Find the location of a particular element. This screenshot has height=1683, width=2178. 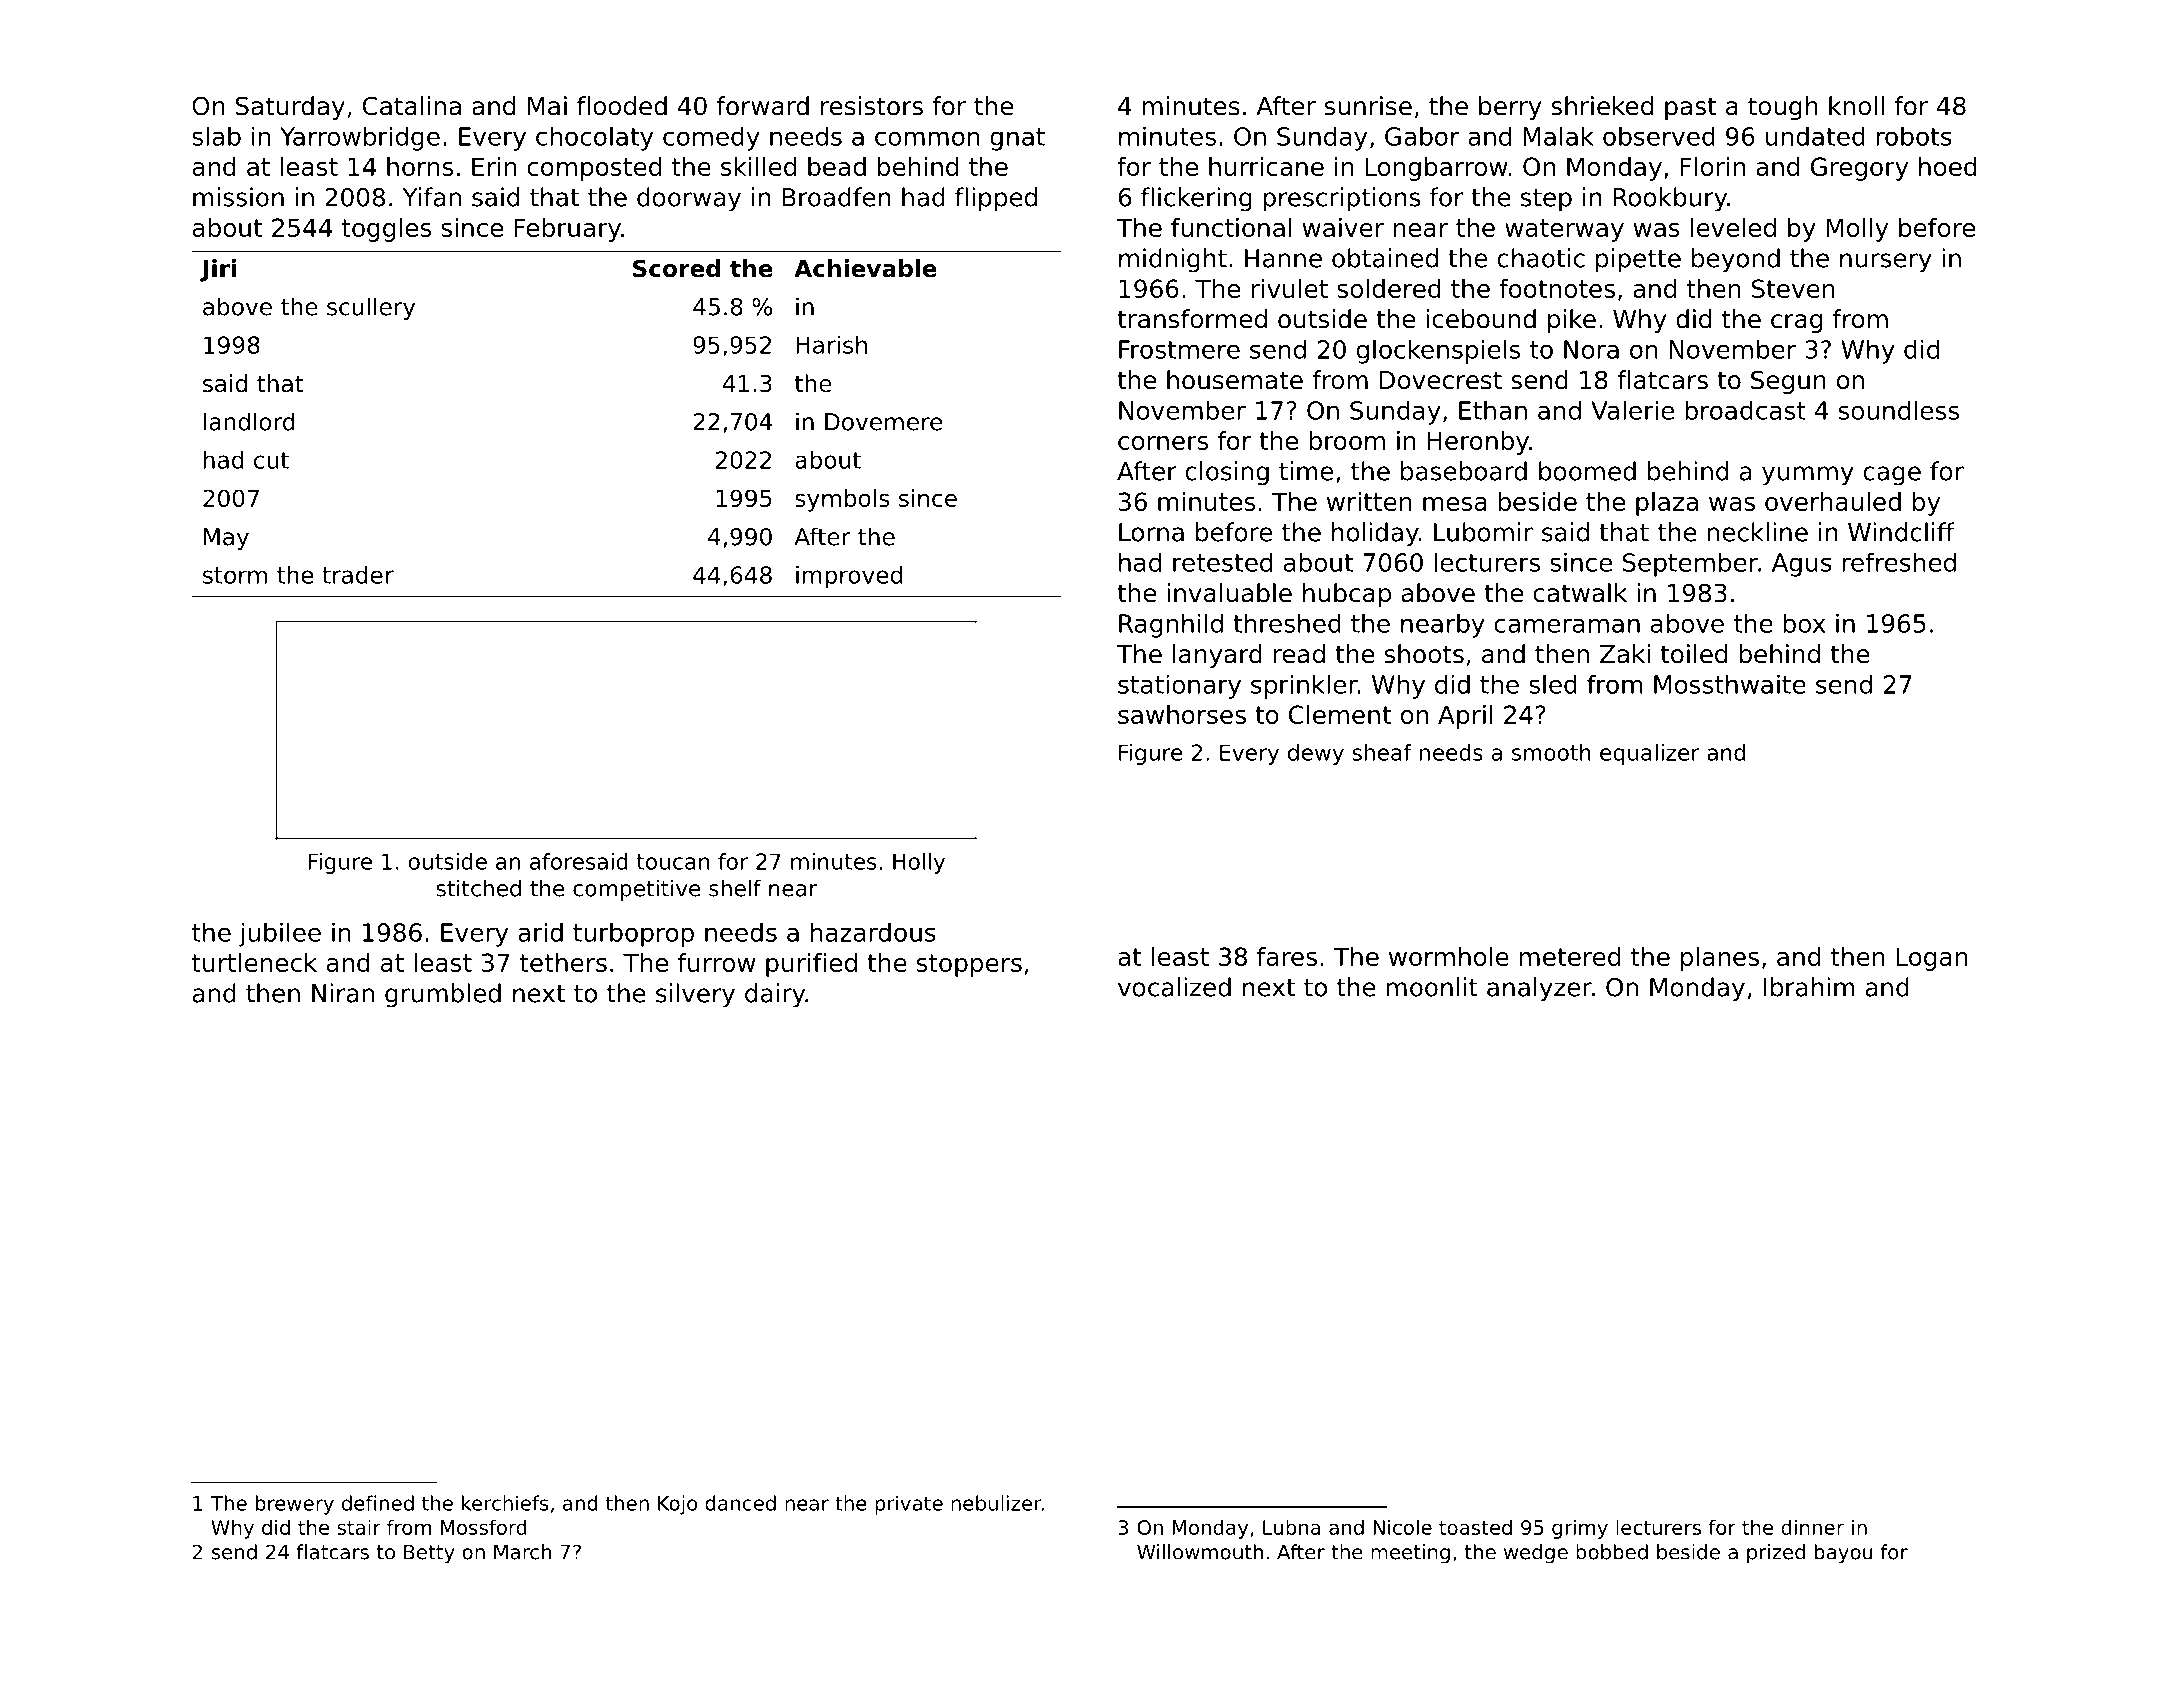

scullery is located at coordinates (371, 308).
